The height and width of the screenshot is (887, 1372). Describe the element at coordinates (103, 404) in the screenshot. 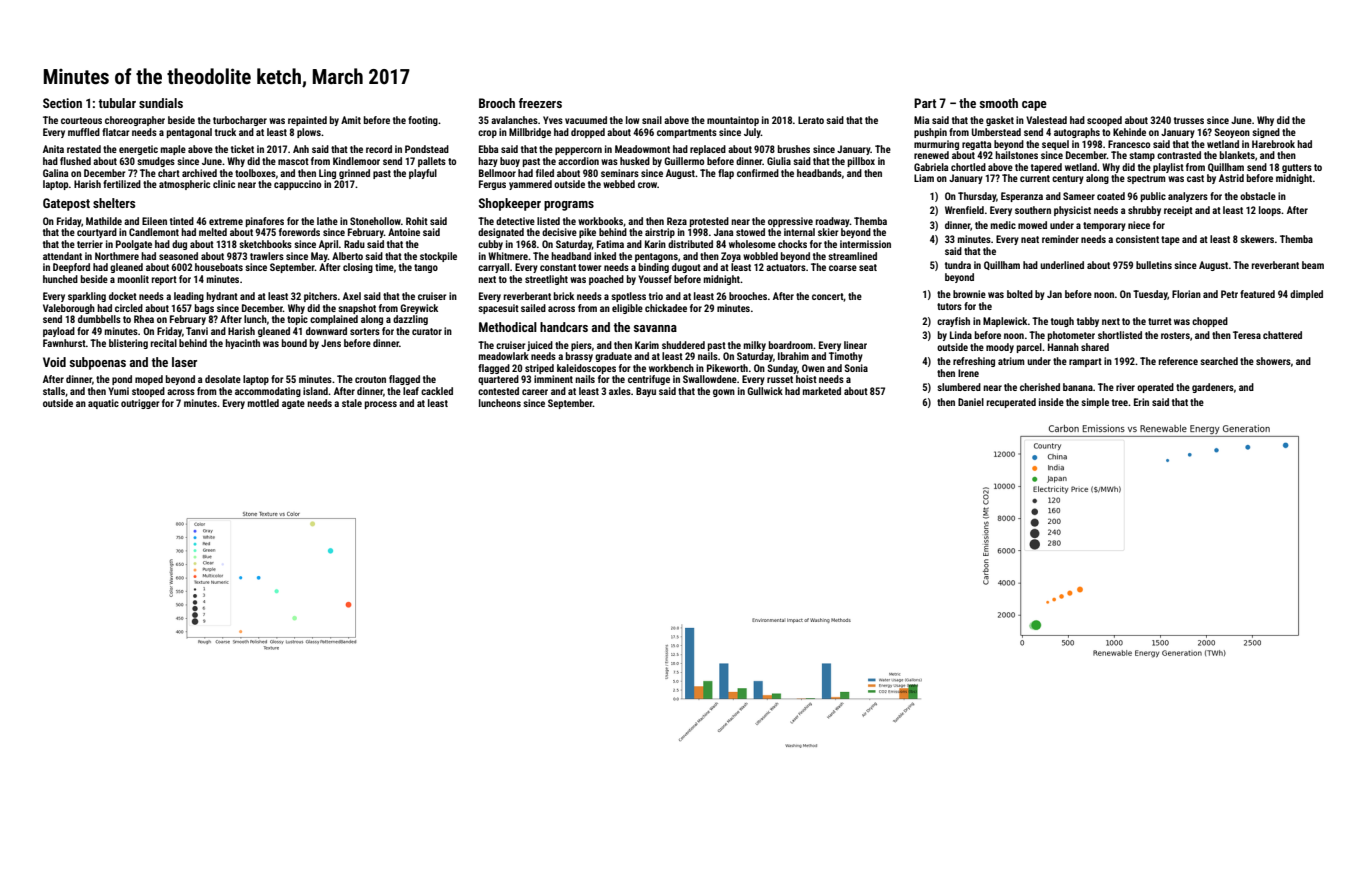

I see `aquatic` at that location.
